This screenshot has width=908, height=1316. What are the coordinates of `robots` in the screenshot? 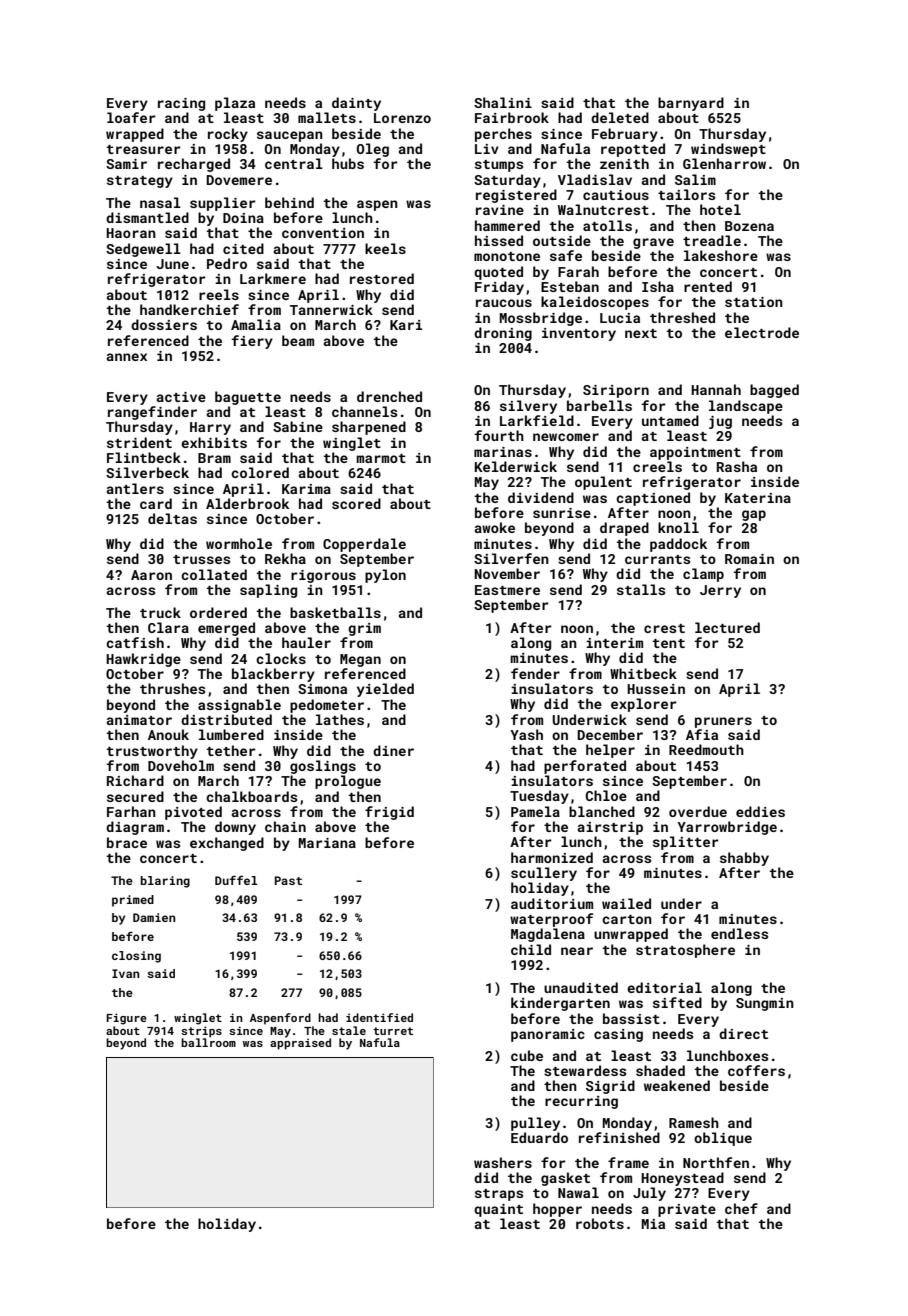 It's located at (600, 1223).
